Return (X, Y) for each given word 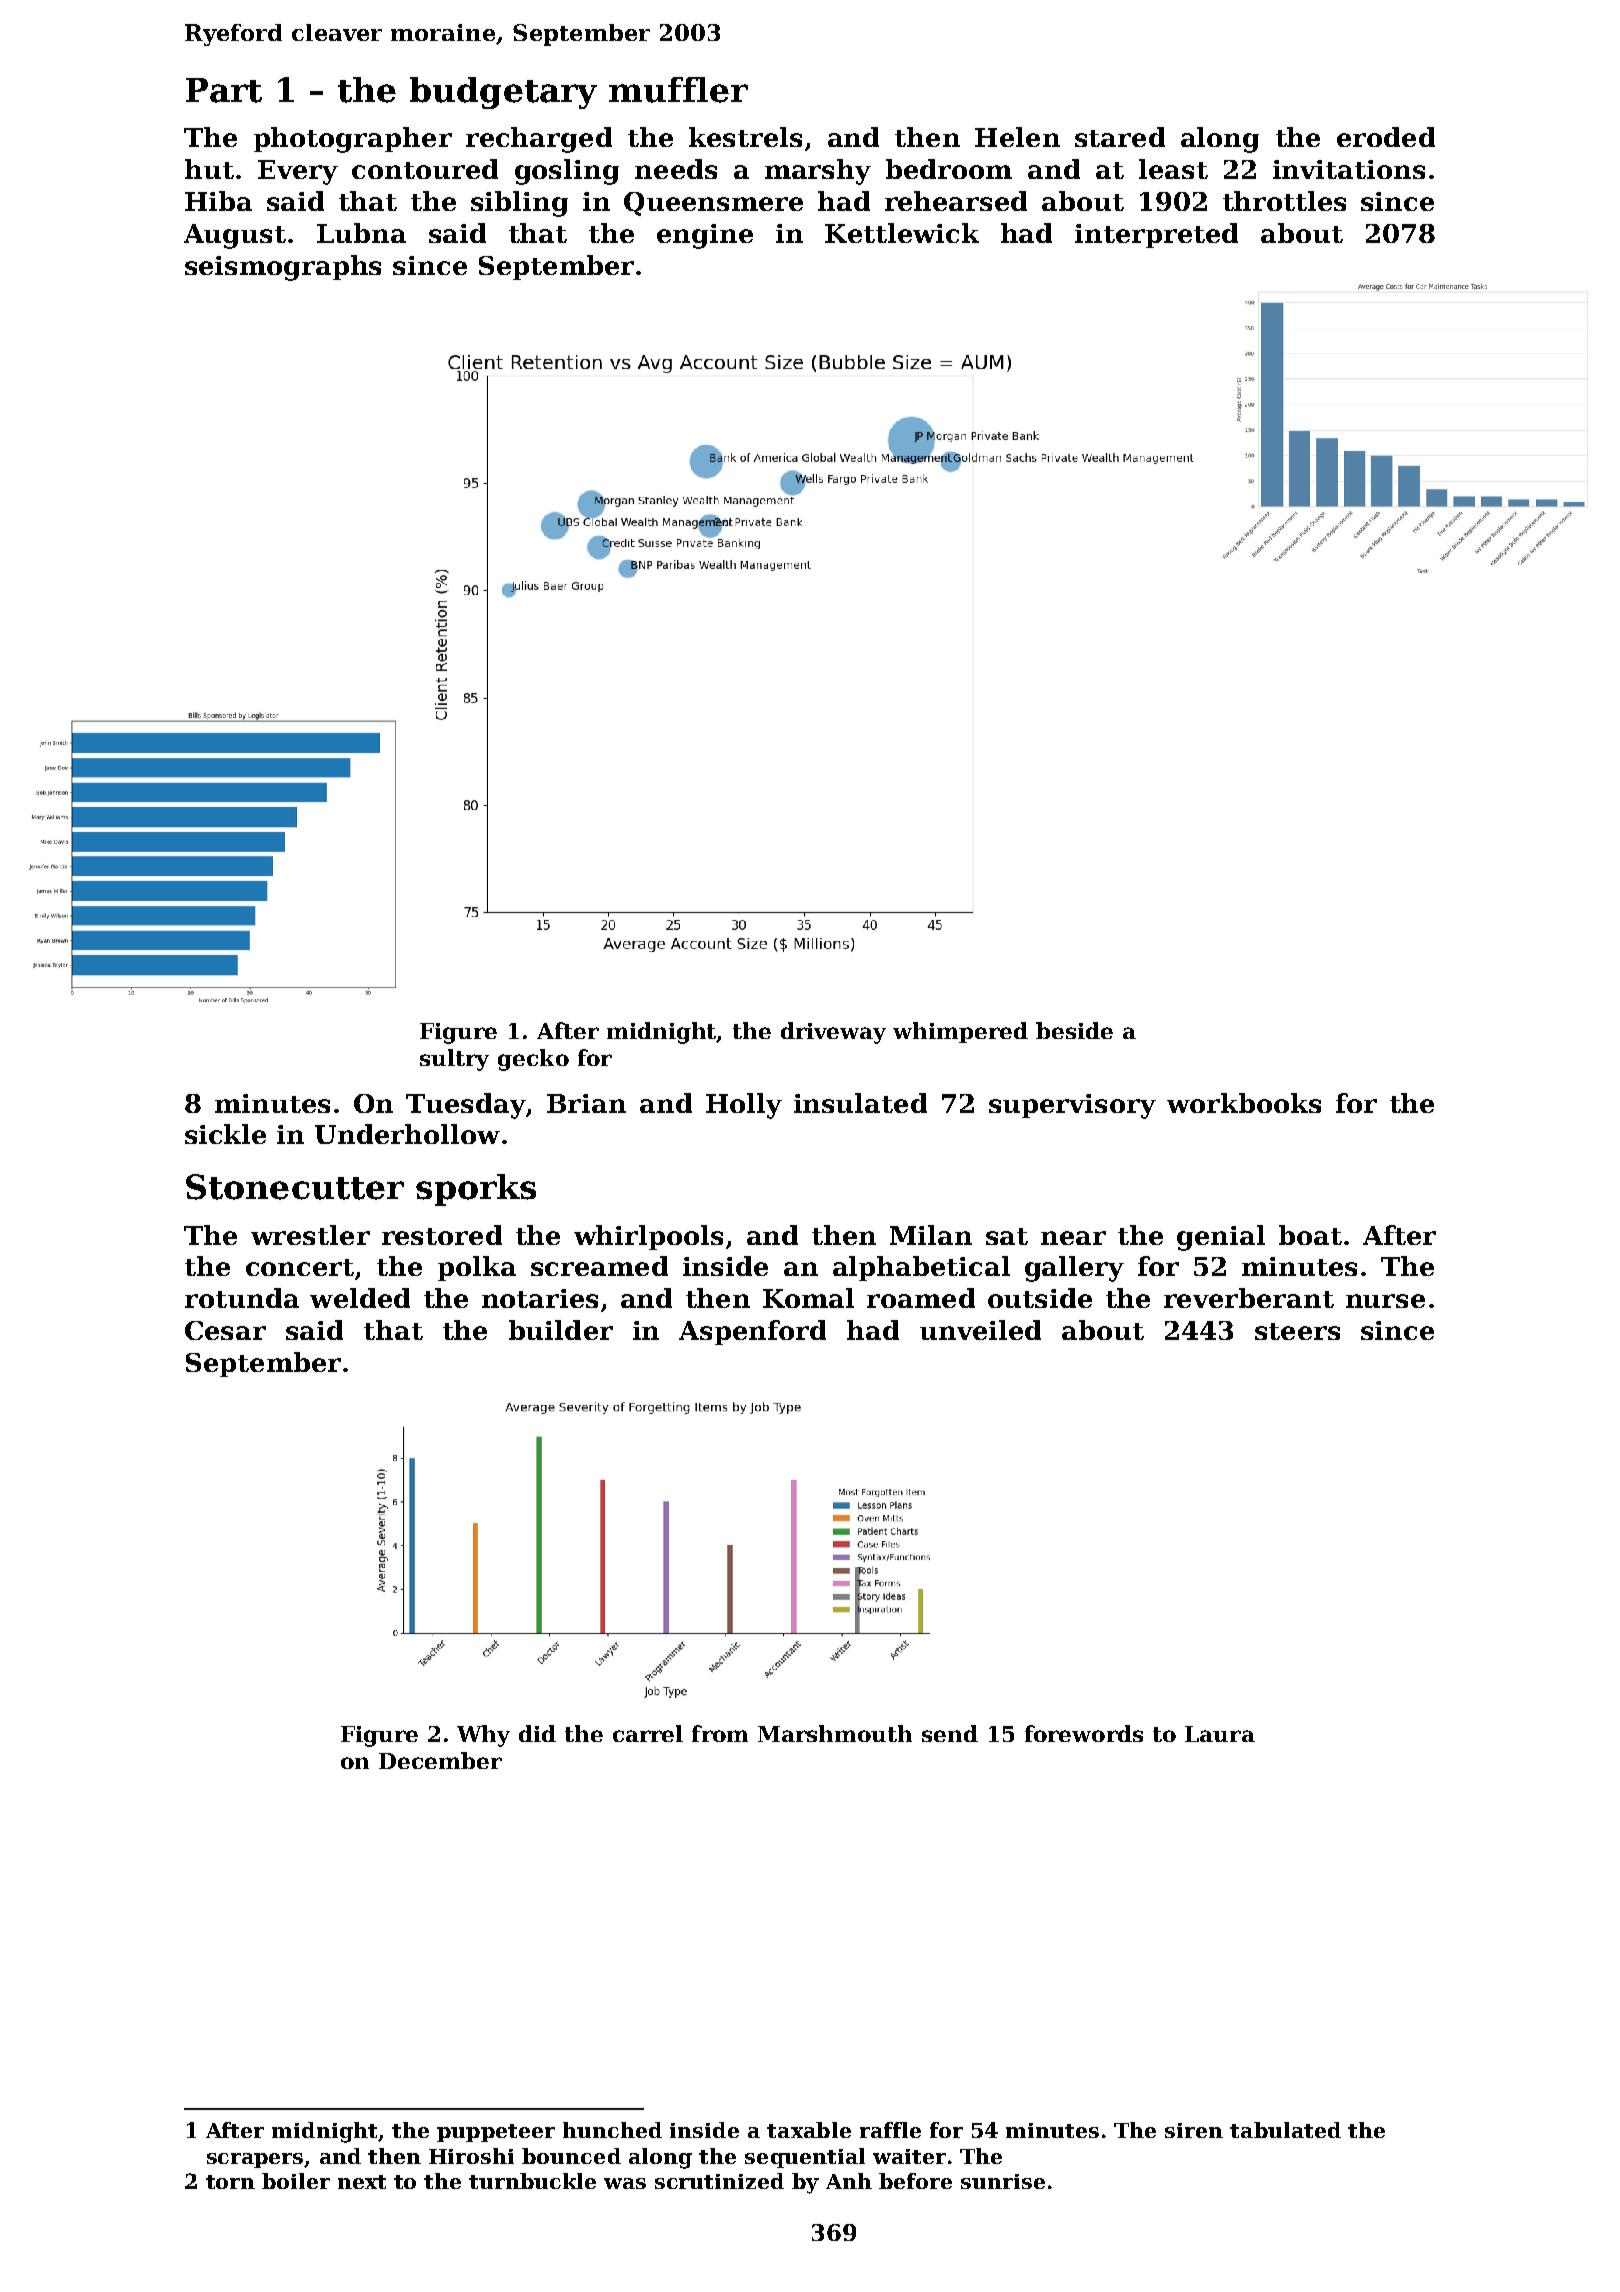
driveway (833, 1033)
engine (705, 236)
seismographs (283, 268)
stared (1120, 137)
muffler (678, 90)
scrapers (255, 2160)
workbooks (1244, 1103)
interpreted (1156, 235)
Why (483, 1736)
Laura (1220, 1734)
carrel (648, 1733)
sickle (225, 1134)
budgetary (503, 93)
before (915, 2181)
